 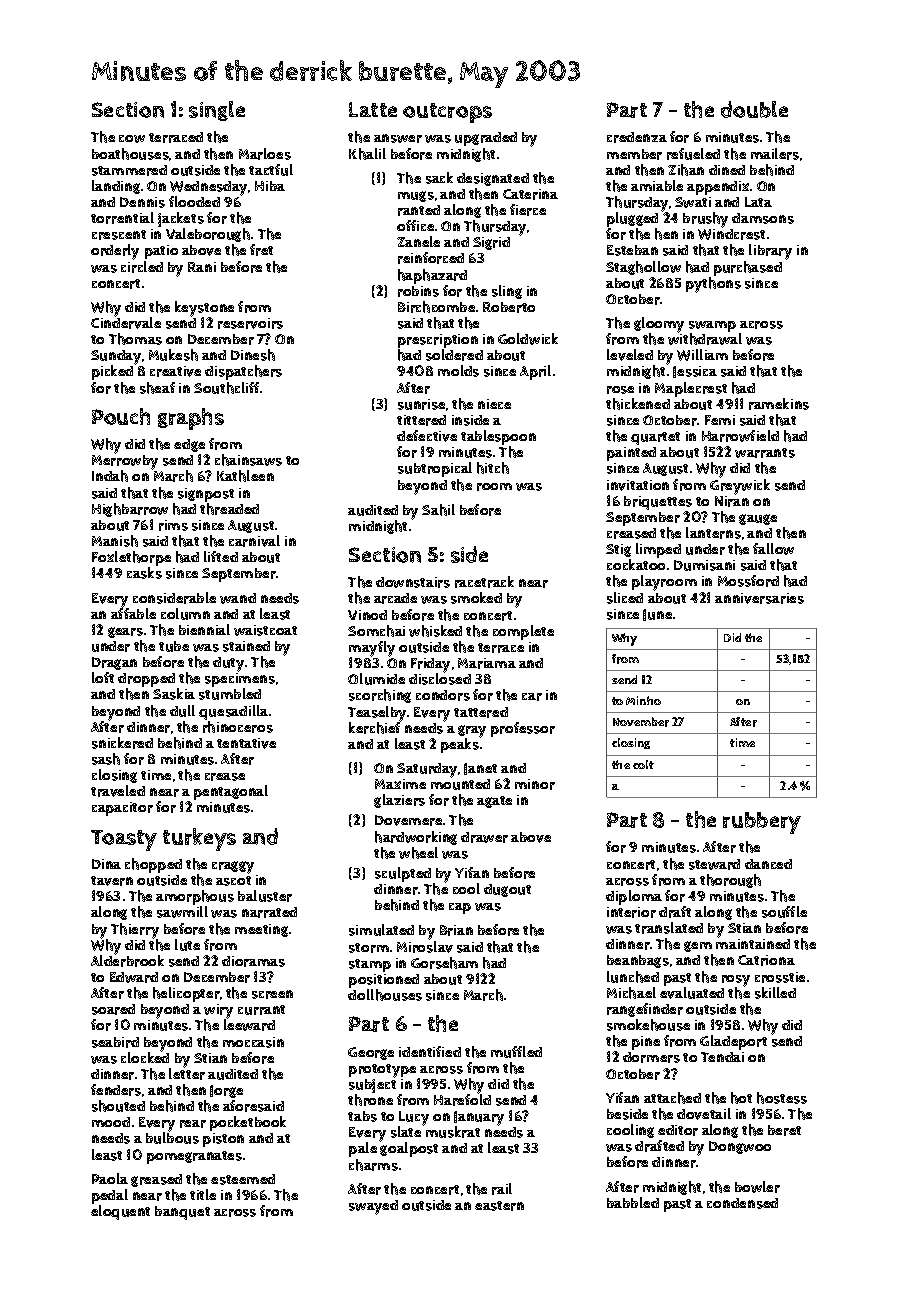 I want to click on muffled, so click(x=516, y=1052).
